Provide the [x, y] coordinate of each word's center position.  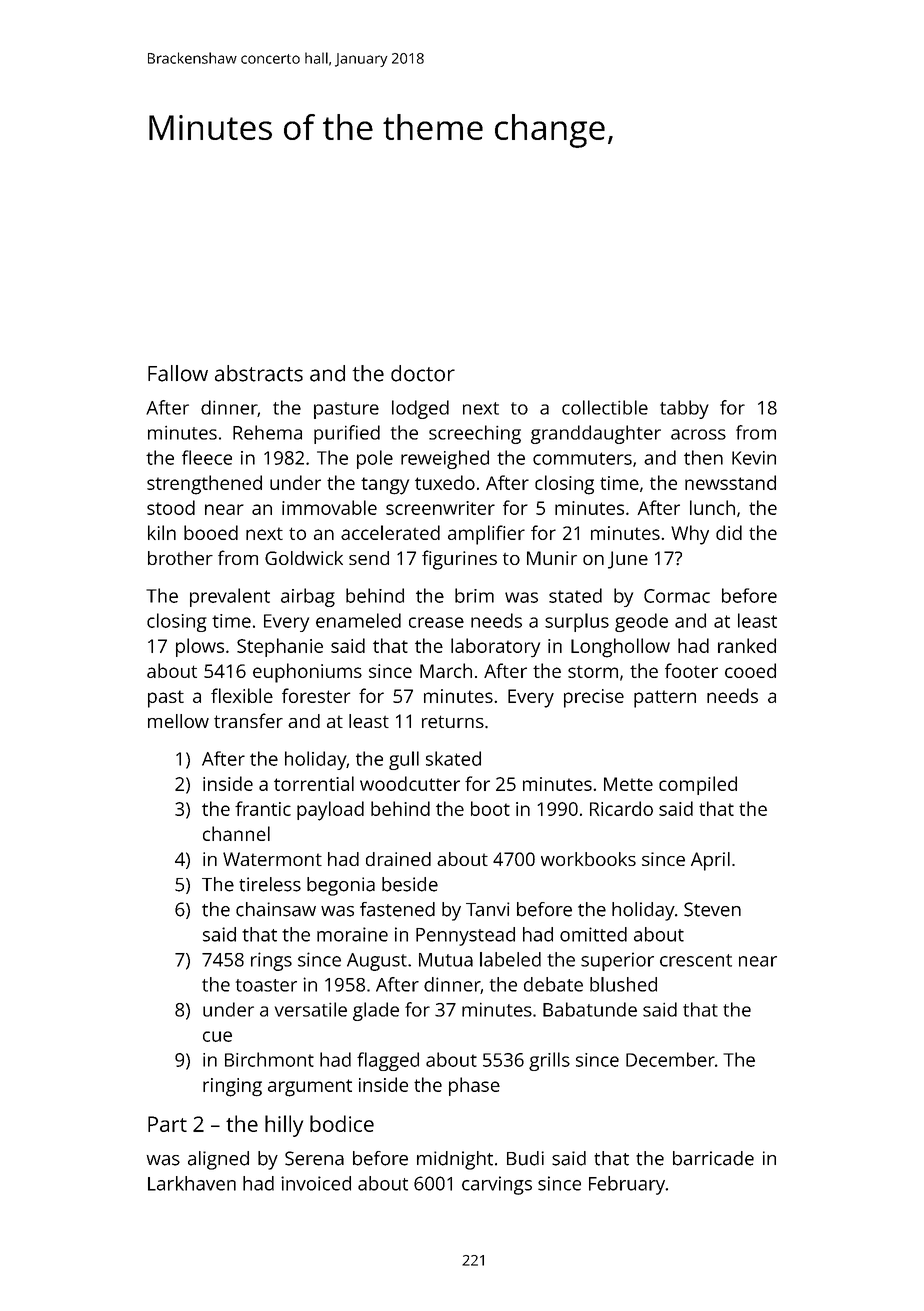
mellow [178, 721]
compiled [698, 785]
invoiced [316, 1183]
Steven [712, 909]
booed [211, 532]
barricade [713, 1158]
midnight [455, 1160]
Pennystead [465, 936]
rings [271, 961]
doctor [423, 373]
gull [404, 760]
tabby [684, 409]
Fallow [178, 373]
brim [474, 595]
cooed [750, 670]
